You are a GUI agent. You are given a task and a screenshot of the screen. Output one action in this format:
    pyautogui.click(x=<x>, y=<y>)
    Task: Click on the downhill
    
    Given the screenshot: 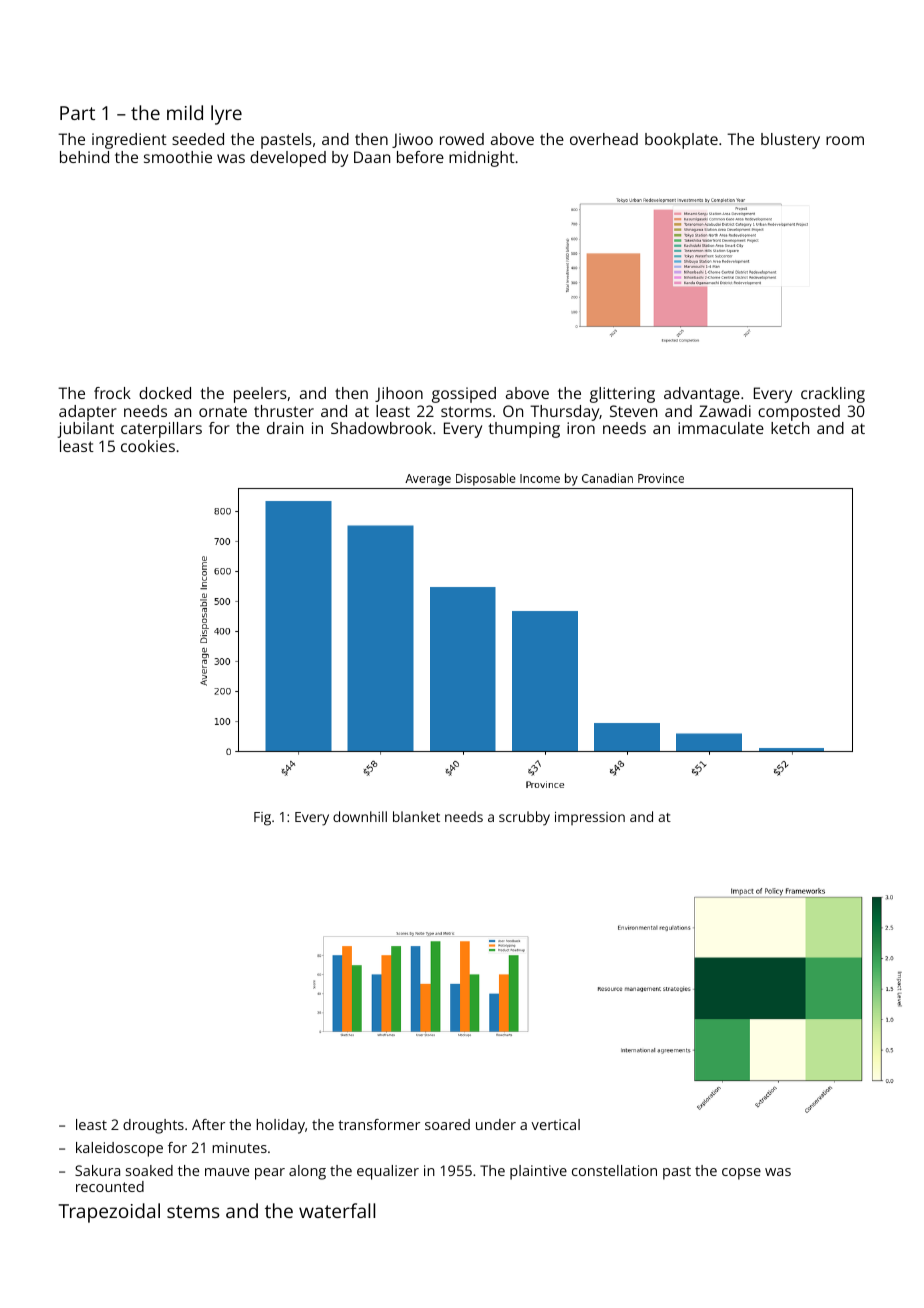 What is the action you would take?
    pyautogui.click(x=360, y=816)
